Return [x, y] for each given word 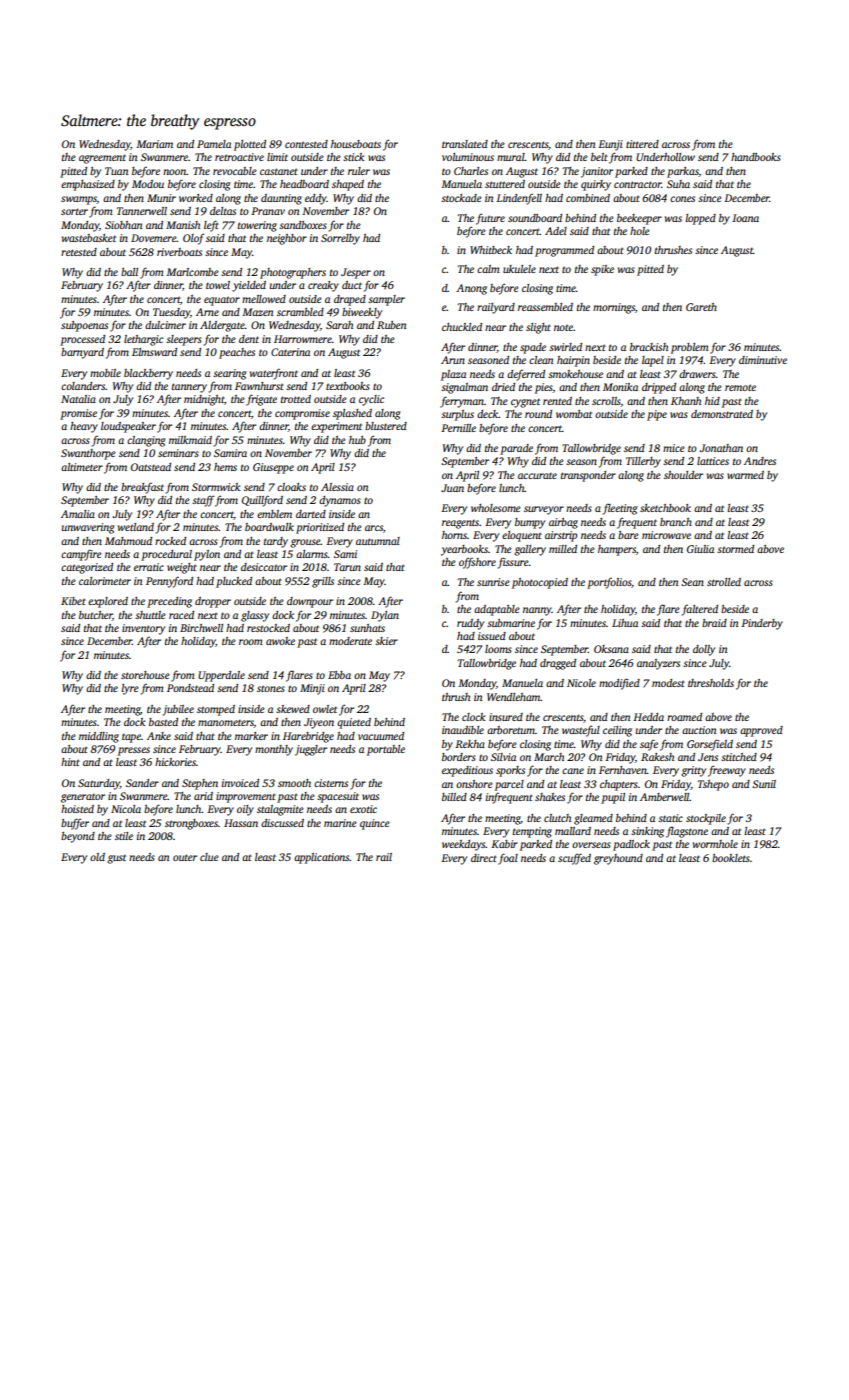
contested [306, 144]
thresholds [711, 683]
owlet [325, 709]
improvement [246, 797]
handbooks [756, 157]
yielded [249, 286]
